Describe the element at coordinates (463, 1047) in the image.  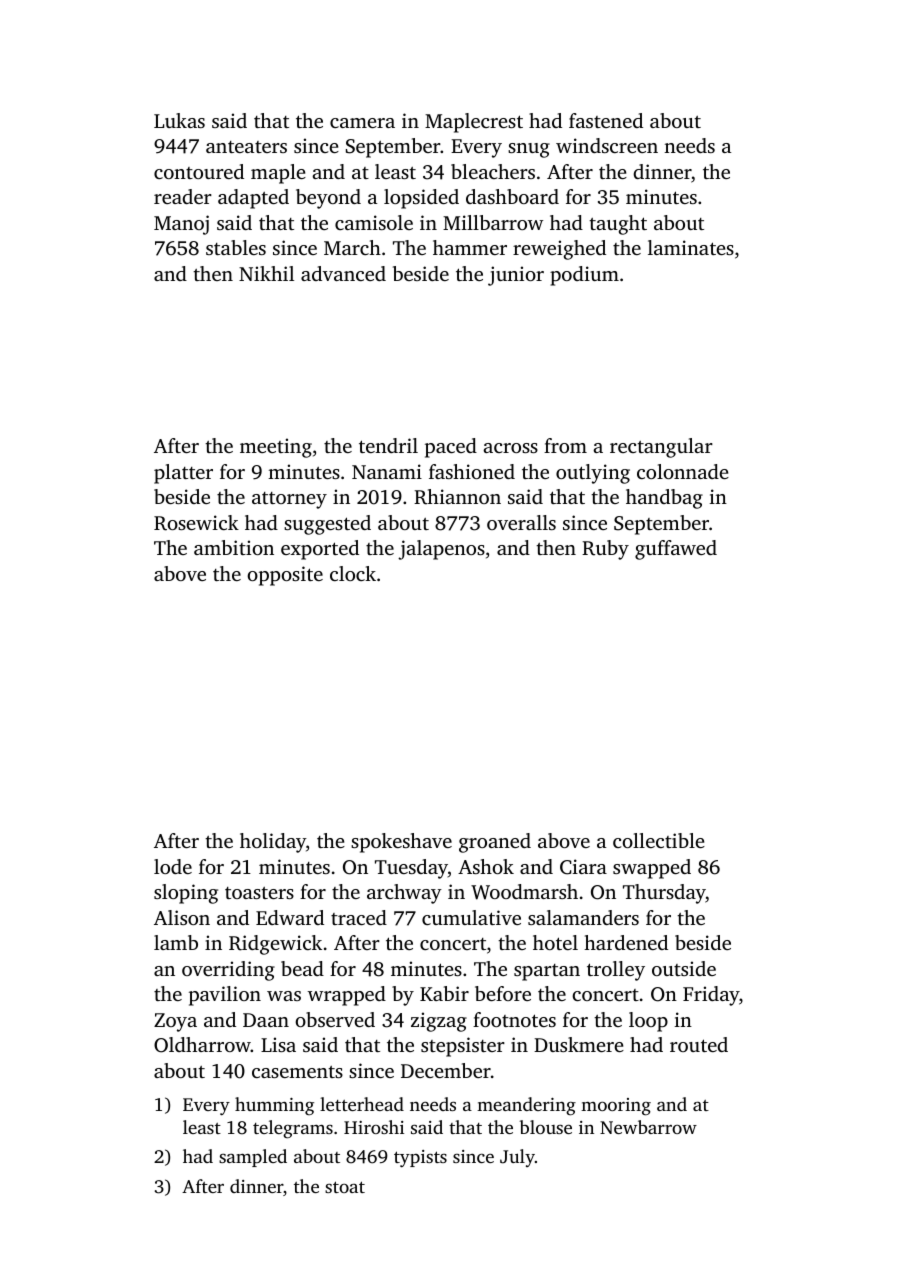
I see `stepsister` at that location.
